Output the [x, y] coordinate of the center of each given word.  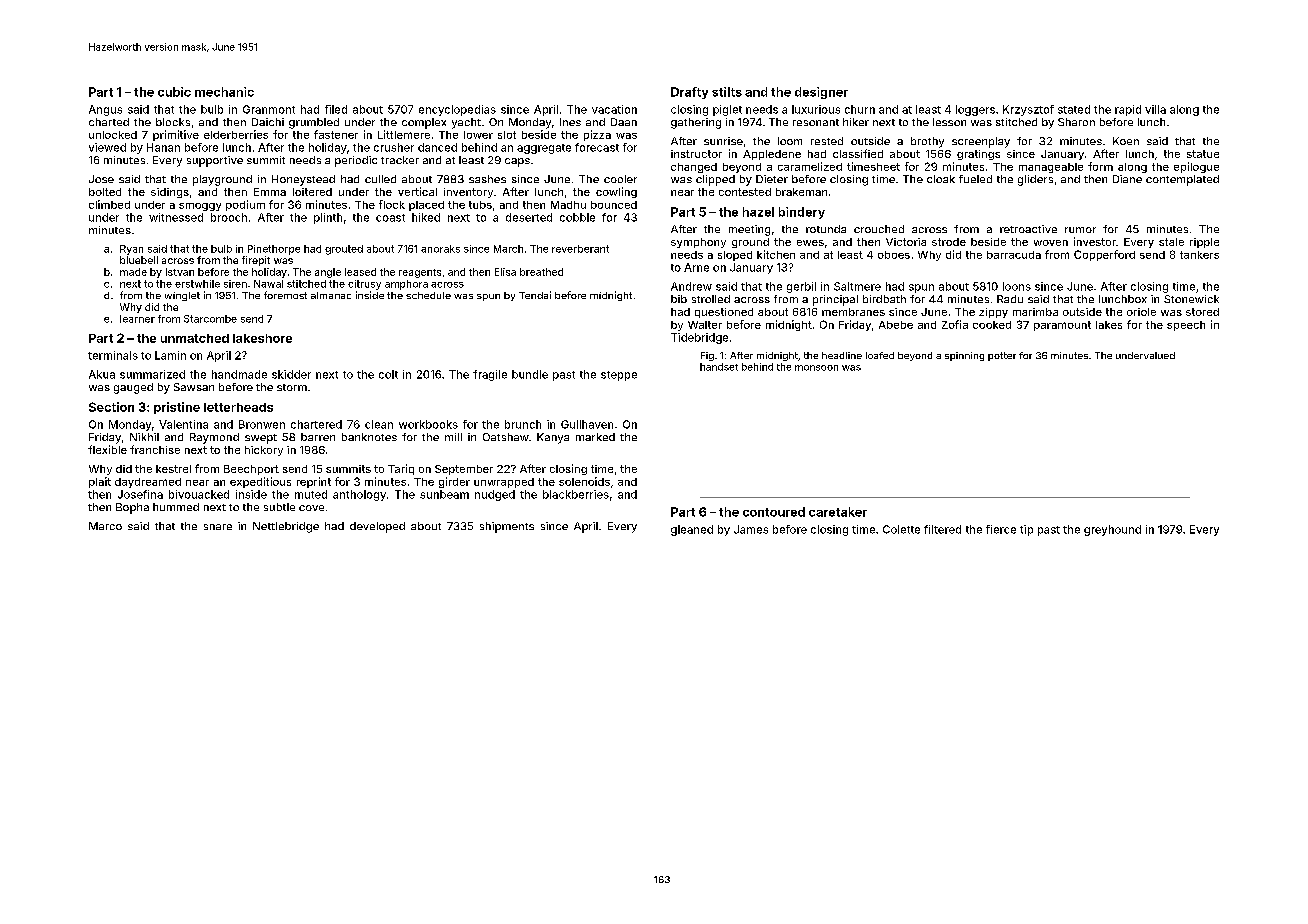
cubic [174, 92]
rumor [1080, 230]
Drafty [689, 93]
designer [821, 93]
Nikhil [144, 437]
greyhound [1112, 530]
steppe [619, 376]
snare [218, 527]
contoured [774, 512]
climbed [109, 204]
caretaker [838, 512]
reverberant [580, 249]
